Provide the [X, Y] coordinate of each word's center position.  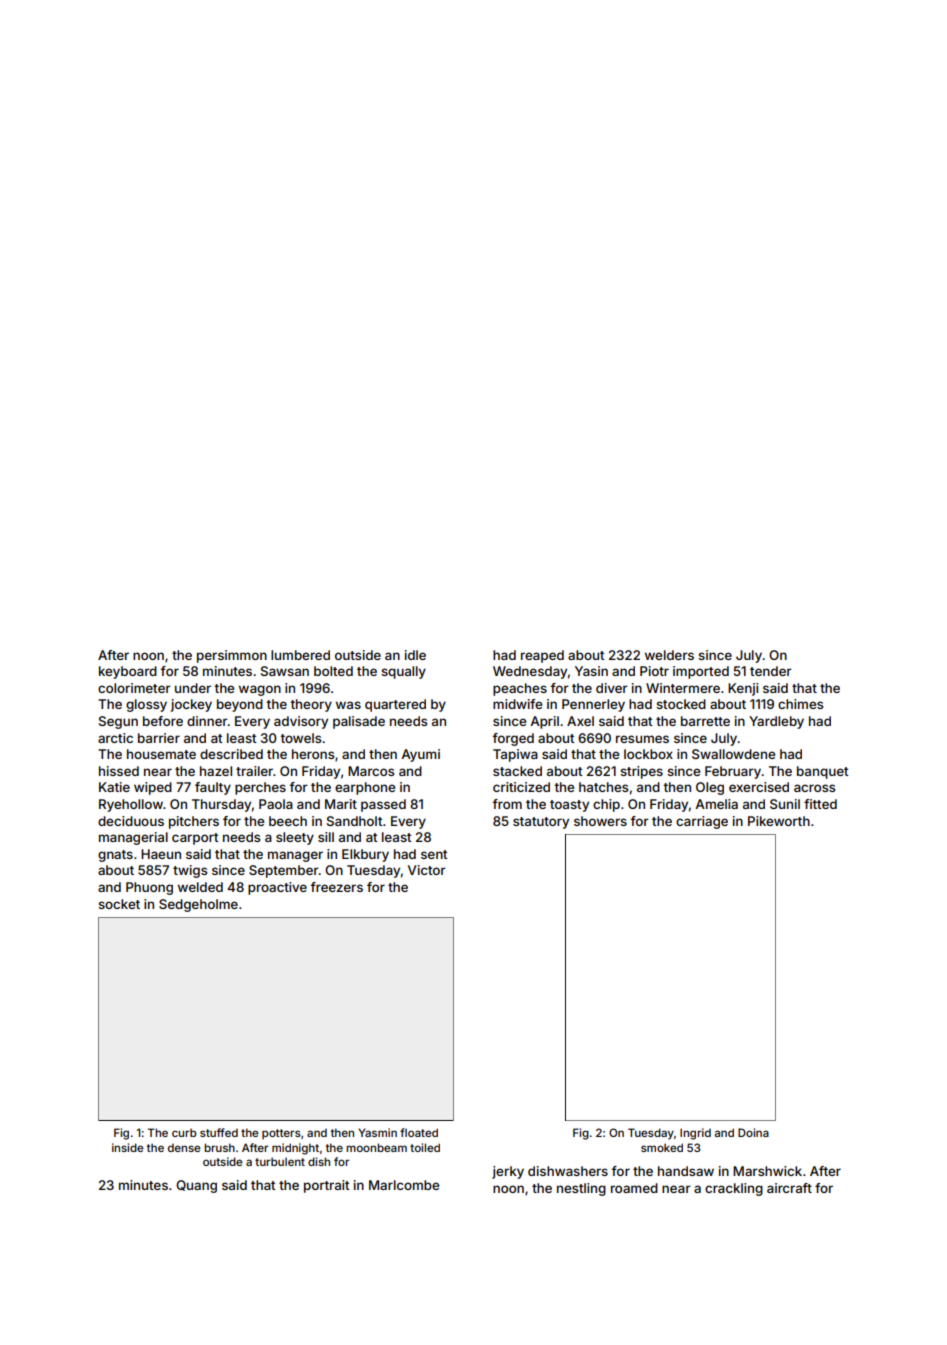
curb [184, 1133]
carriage [702, 822]
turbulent [280, 1162]
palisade [359, 722]
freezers [336, 887]
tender [771, 671]
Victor [427, 870]
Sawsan [285, 671]
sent [434, 854]
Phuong [149, 888]
